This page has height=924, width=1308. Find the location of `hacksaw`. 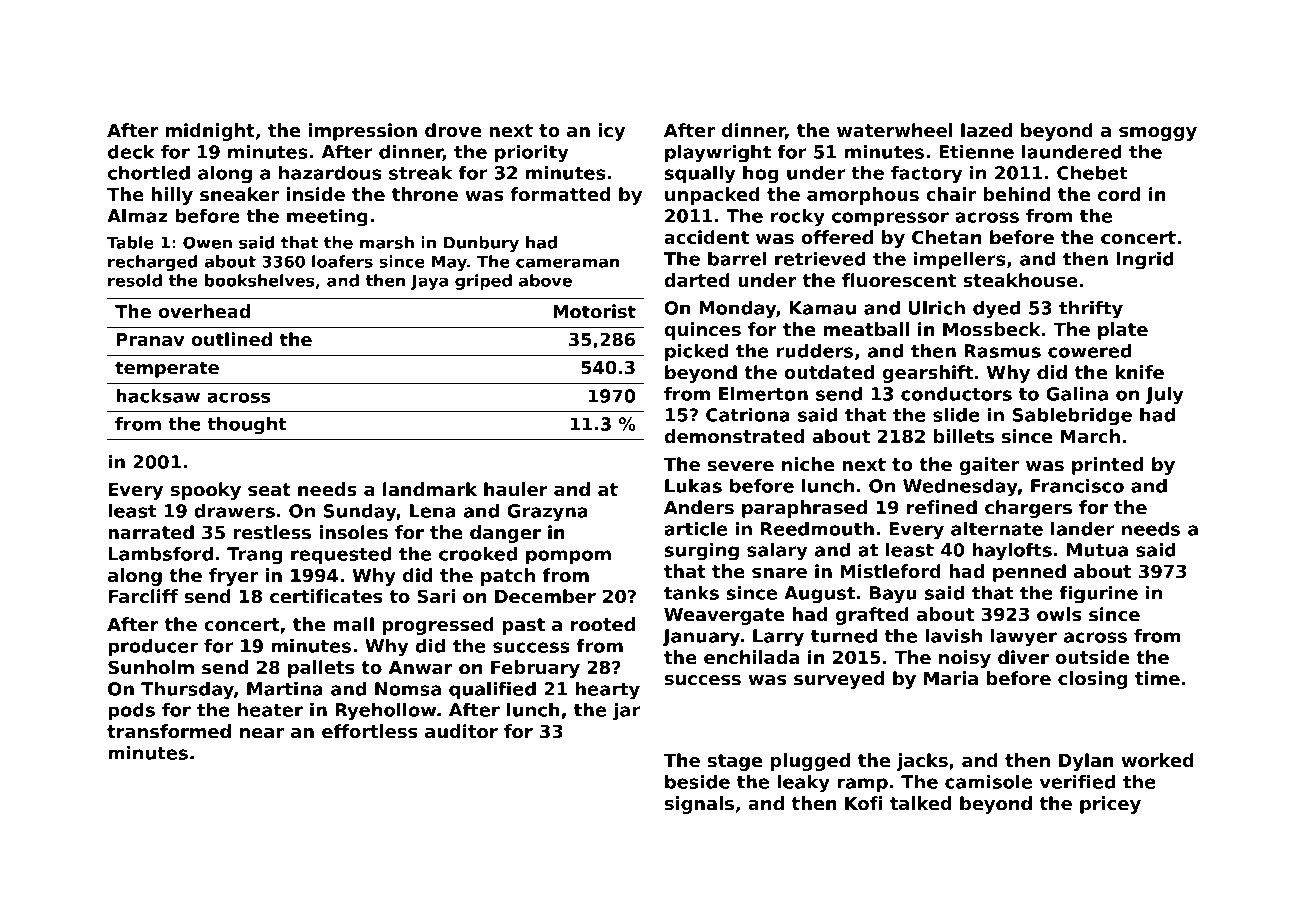

hacksaw is located at coordinates (158, 396).
